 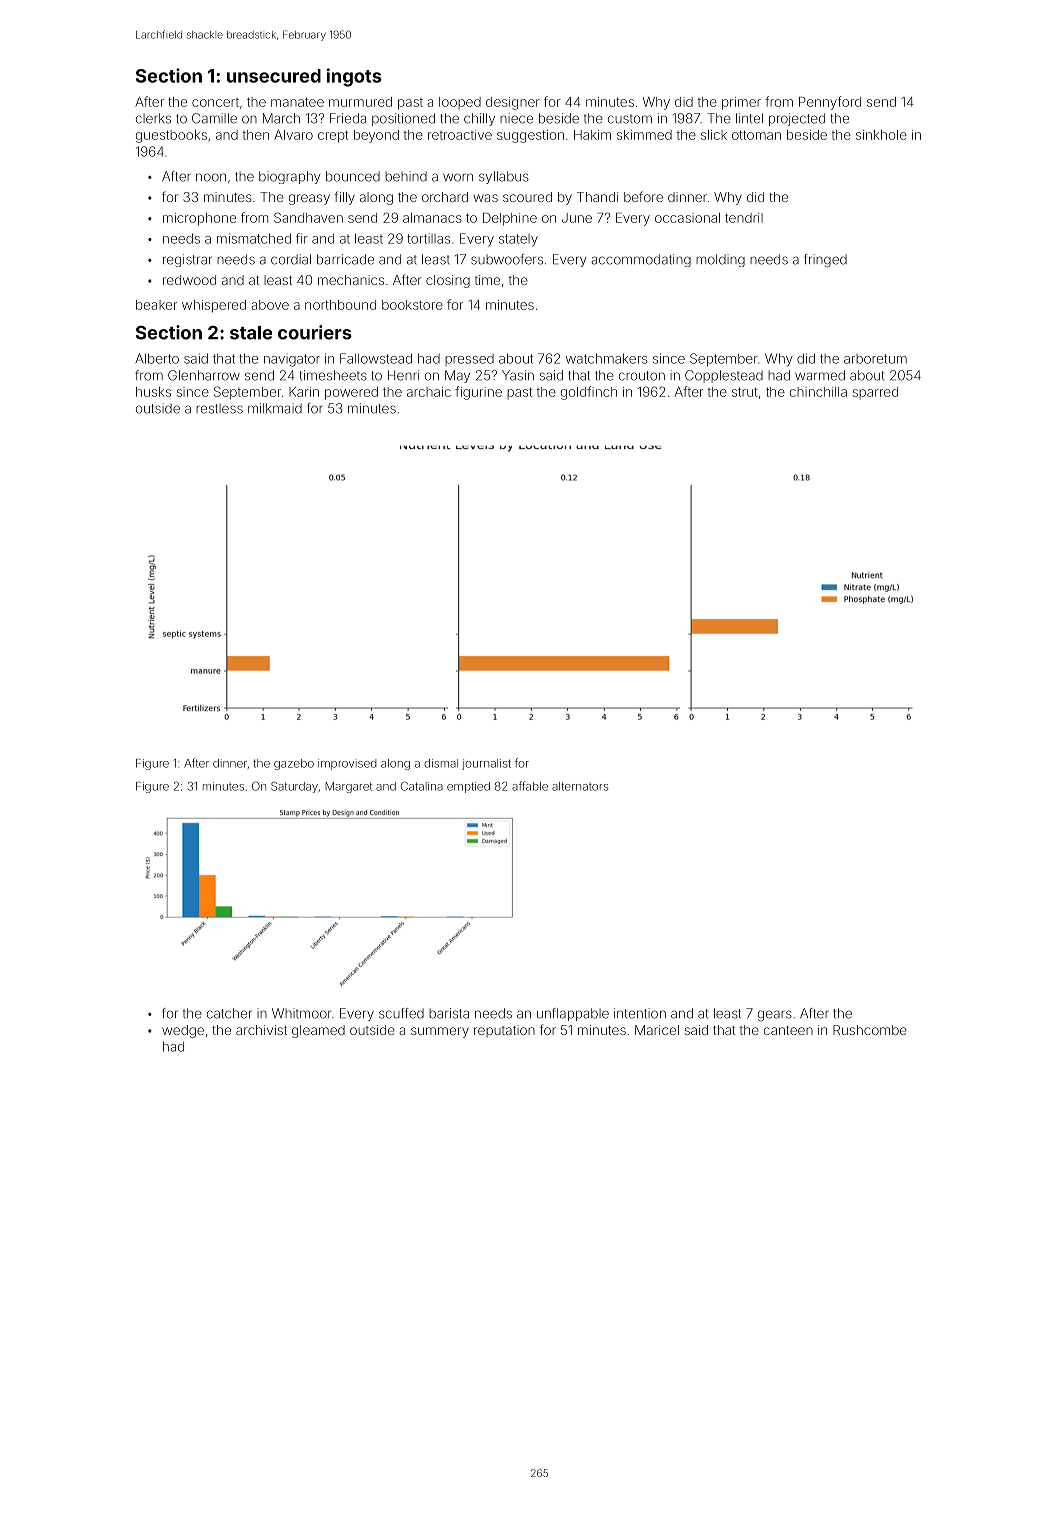 I want to click on wedge, so click(x=183, y=1031).
